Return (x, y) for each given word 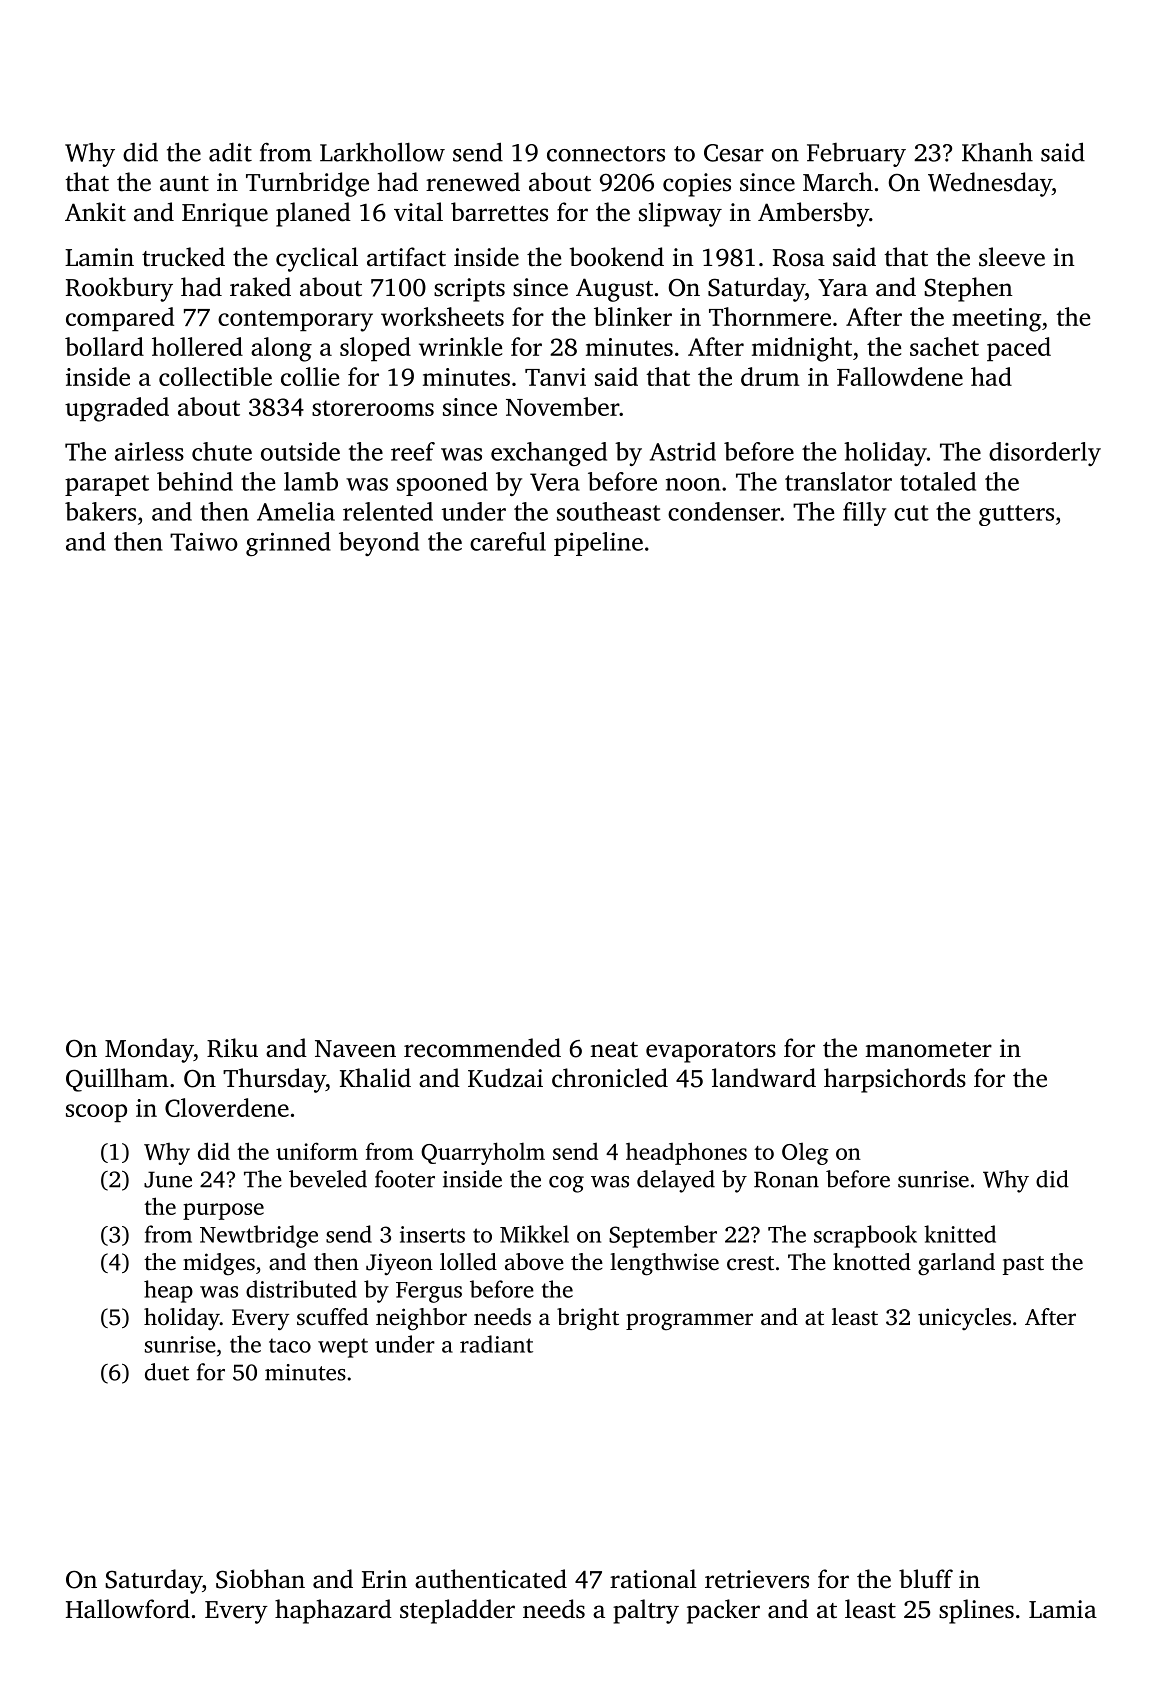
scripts (469, 290)
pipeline (598, 544)
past (1023, 1265)
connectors (606, 154)
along (281, 349)
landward (764, 1078)
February (856, 155)
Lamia (1063, 1609)
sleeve (1012, 257)
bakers (100, 511)
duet (167, 1372)
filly (864, 514)
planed (313, 214)
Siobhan (260, 1579)
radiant (496, 1344)
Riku (232, 1048)
